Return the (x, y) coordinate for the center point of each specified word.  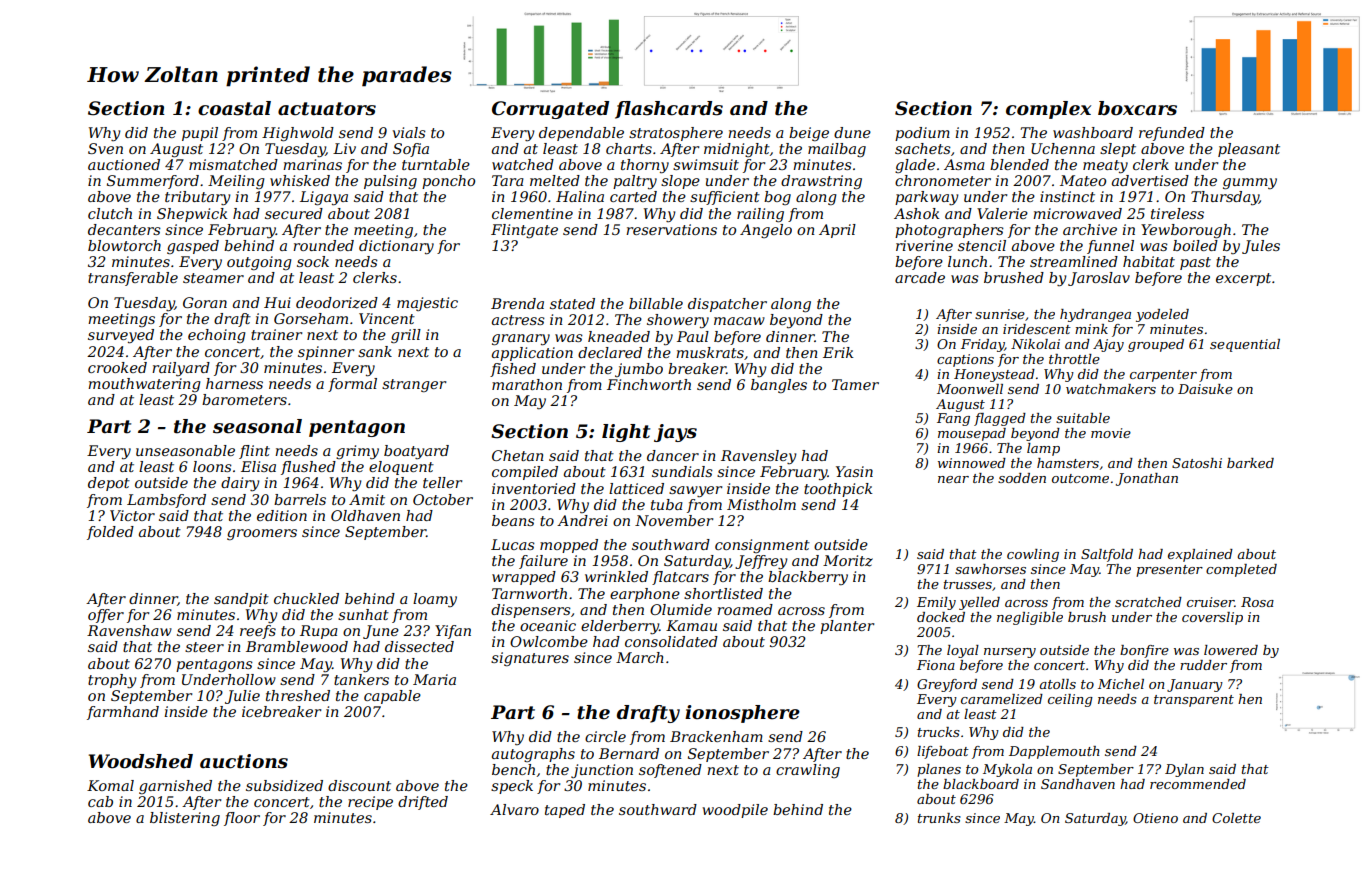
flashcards (669, 110)
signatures (530, 659)
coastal (234, 108)
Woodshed (141, 761)
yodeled (1162, 315)
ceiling (1070, 700)
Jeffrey (761, 562)
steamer (213, 278)
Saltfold (1107, 555)
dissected (419, 646)
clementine (532, 213)
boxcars (1137, 108)
